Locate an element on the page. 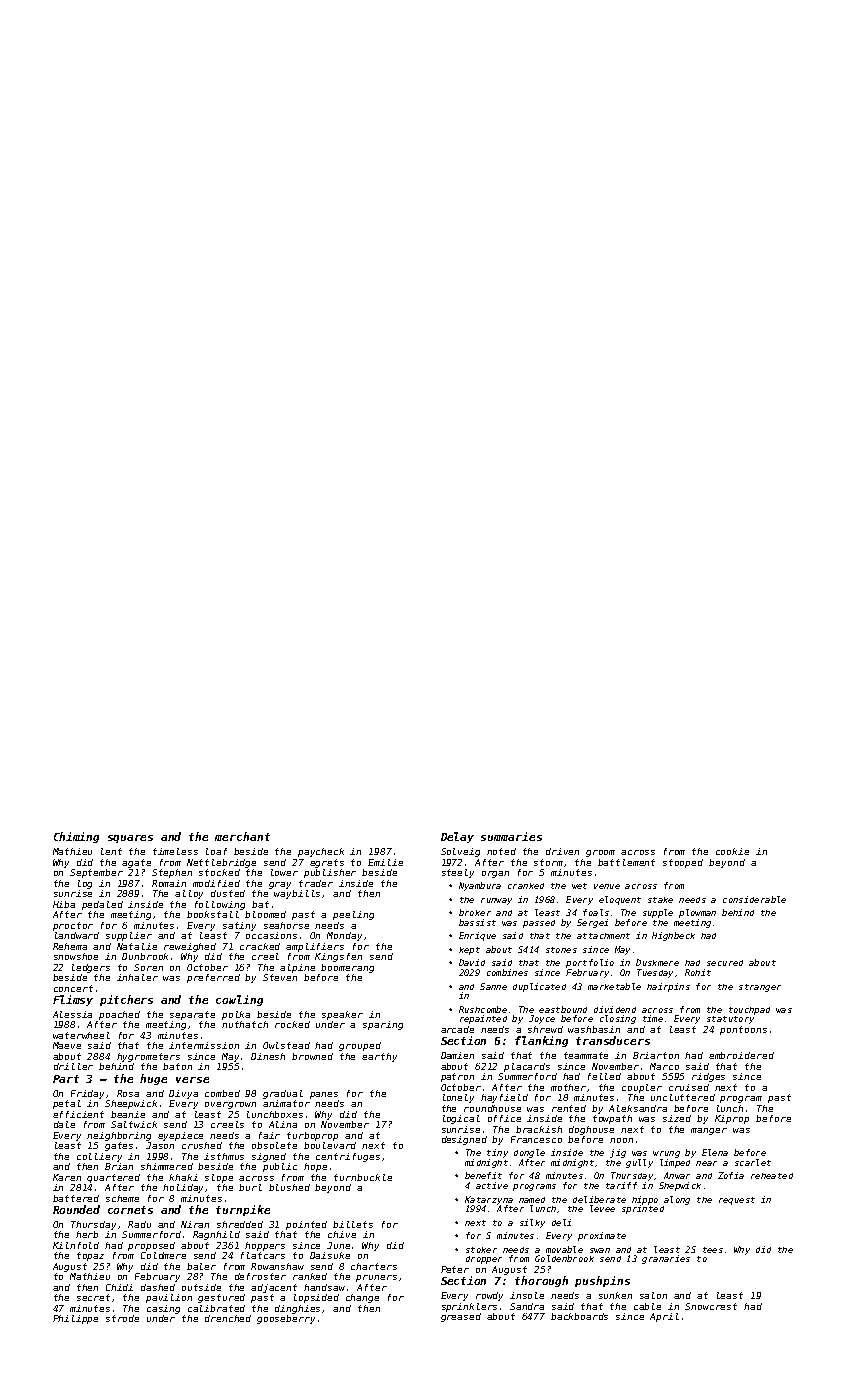 The image size is (849, 1400). supplier is located at coordinates (129, 936).
